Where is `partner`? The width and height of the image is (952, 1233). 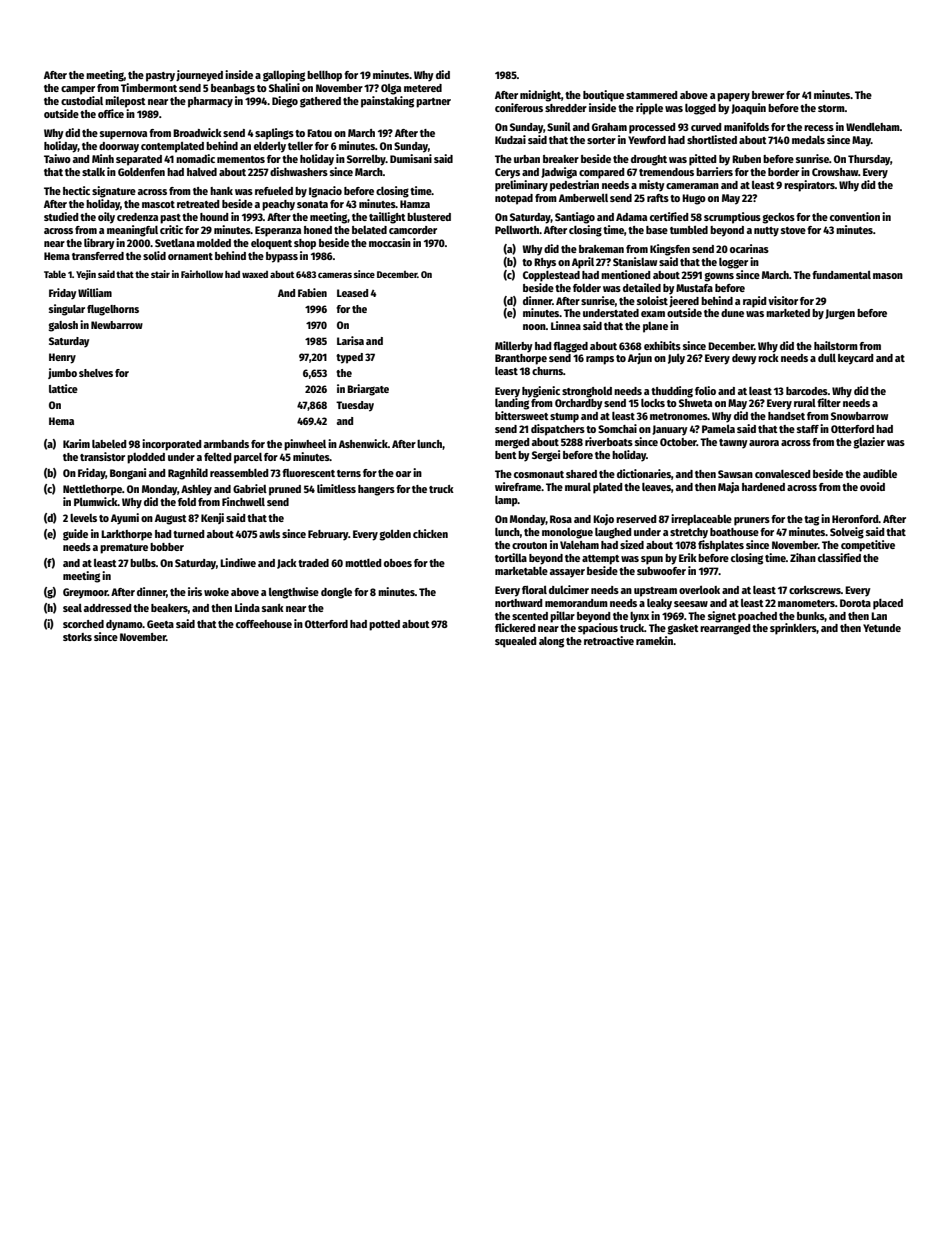 partner is located at coordinates (433, 103).
